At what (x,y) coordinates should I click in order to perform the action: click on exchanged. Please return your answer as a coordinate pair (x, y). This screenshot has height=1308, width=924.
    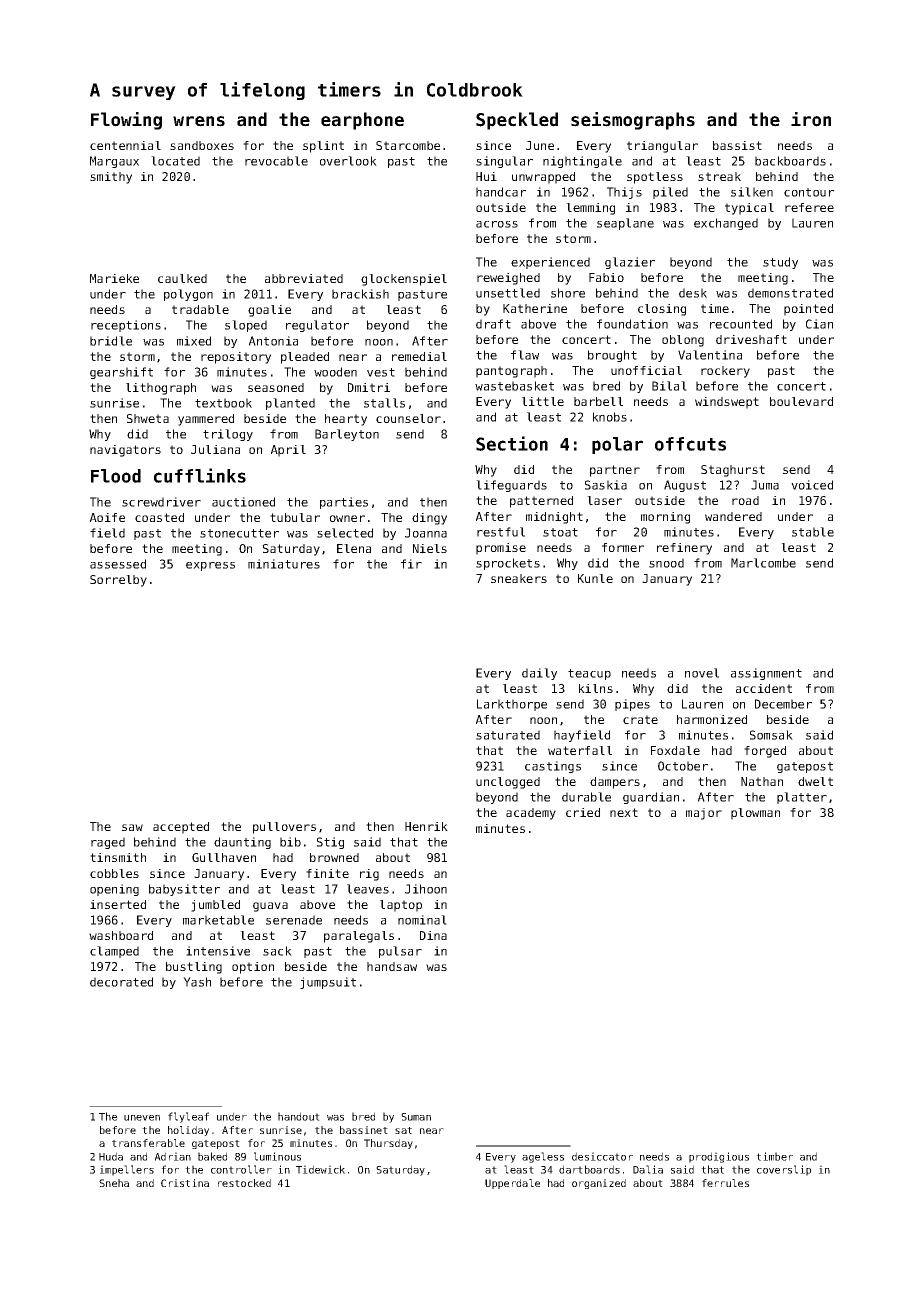
    Looking at the image, I should click on (726, 224).
